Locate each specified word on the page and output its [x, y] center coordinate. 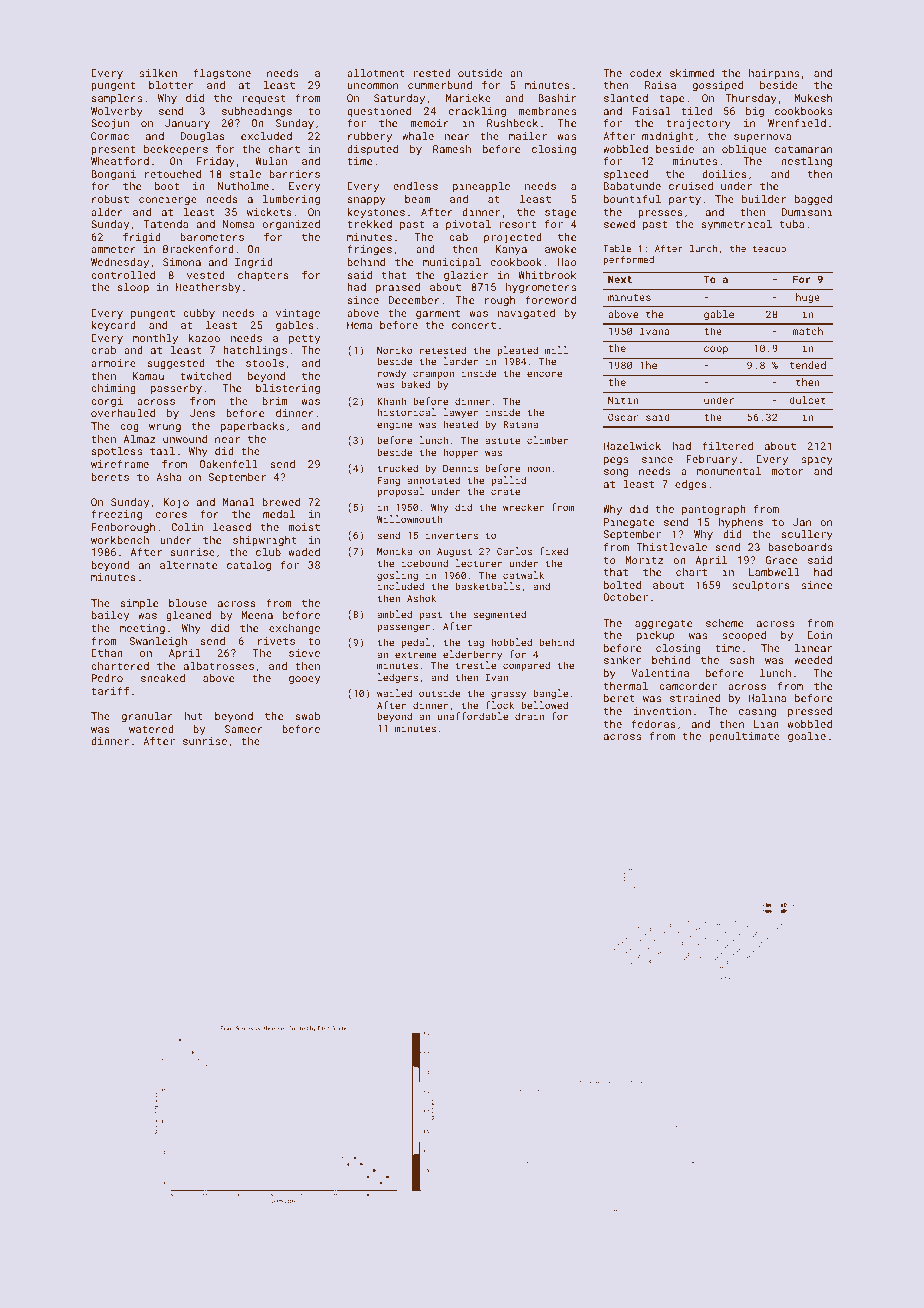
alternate [188, 565]
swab [308, 716]
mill [556, 350]
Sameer [244, 729]
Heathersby [208, 288]
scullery [807, 535]
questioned [379, 112]
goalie [807, 737]
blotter [171, 85]
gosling [397, 576]
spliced [626, 175]
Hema [359, 325]
